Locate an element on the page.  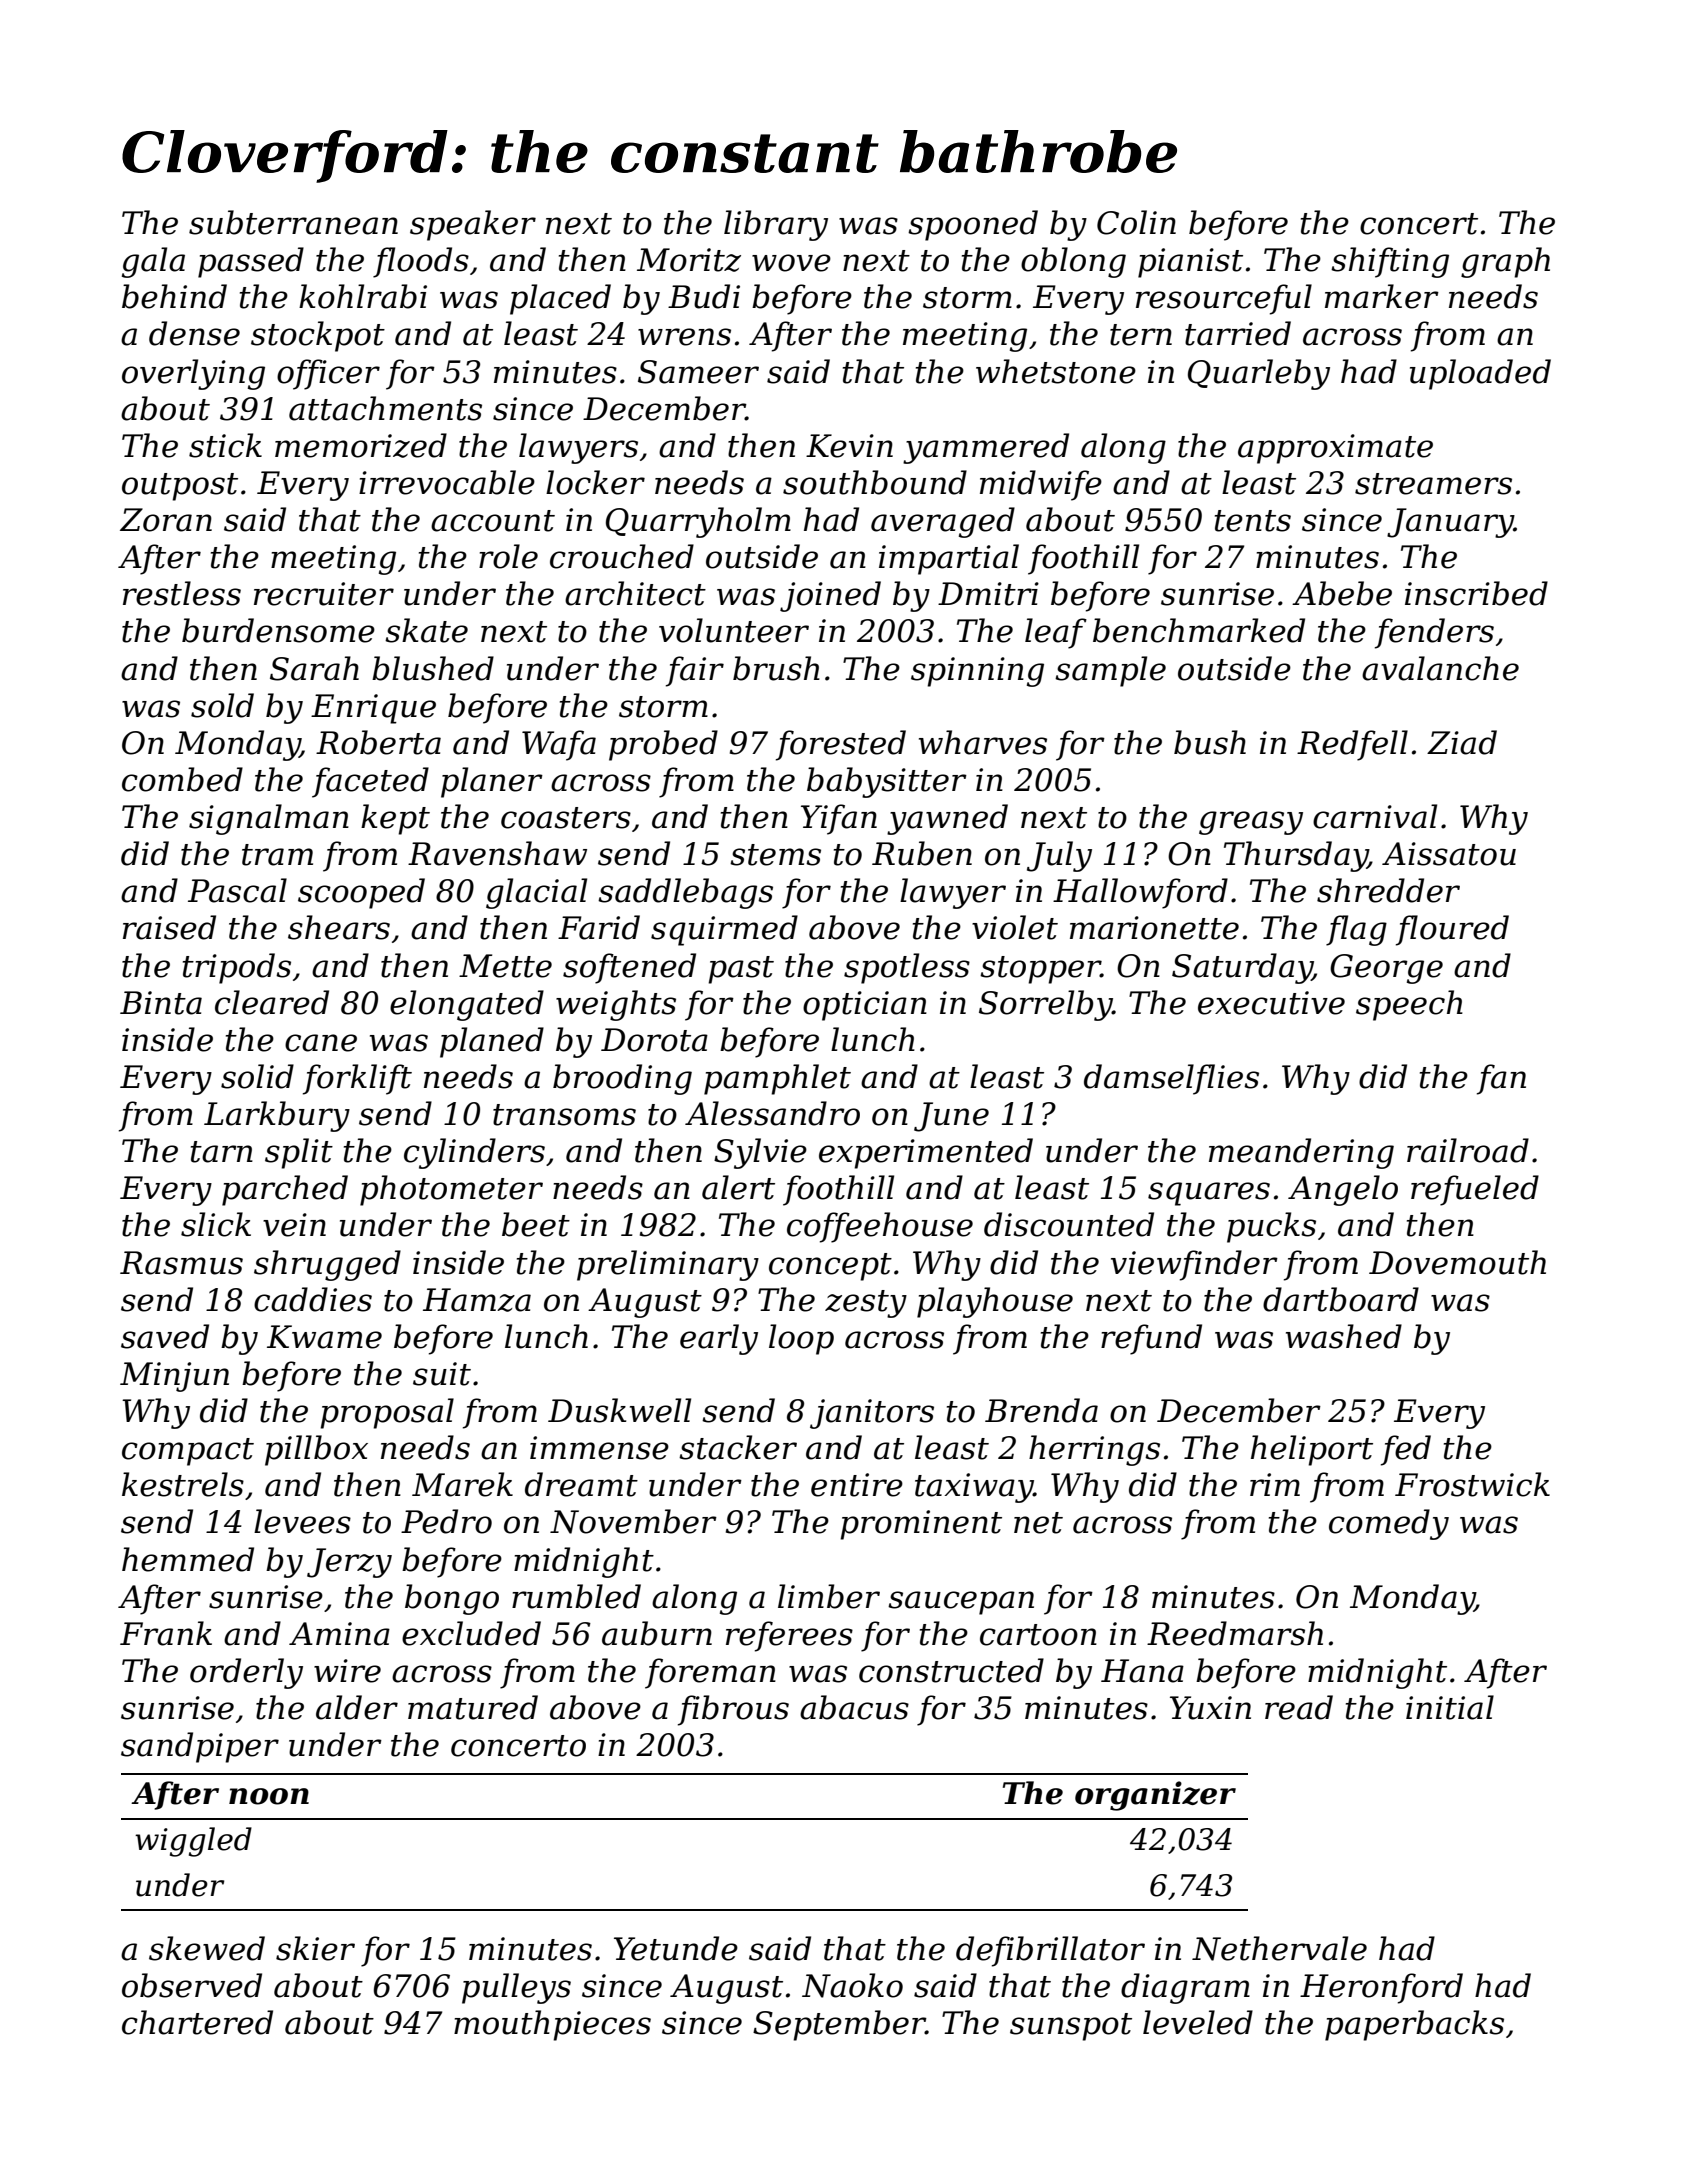
November is located at coordinates (633, 1521).
